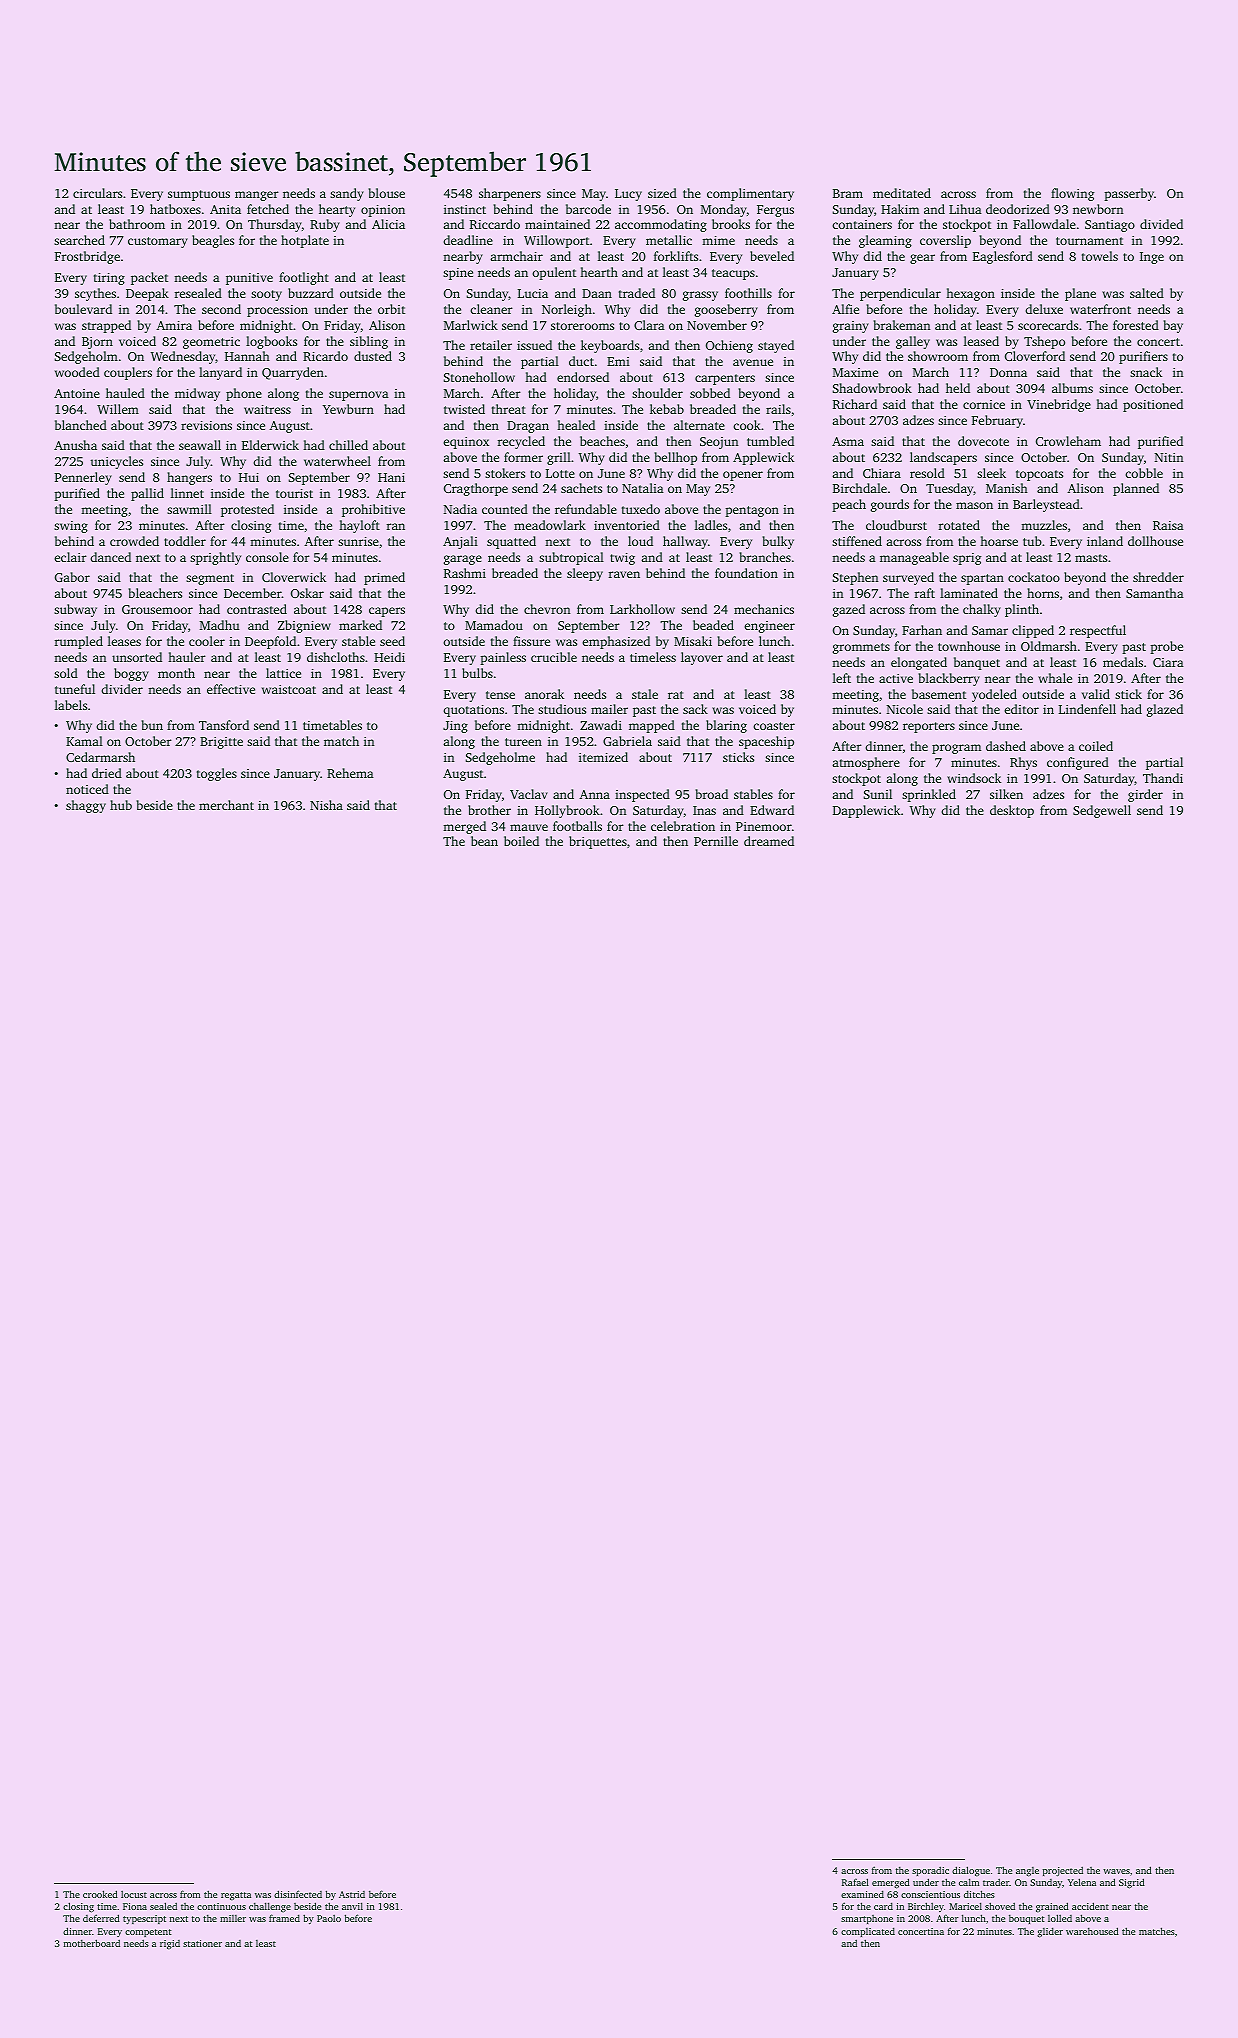  I want to click on Paolo, so click(329, 1918).
